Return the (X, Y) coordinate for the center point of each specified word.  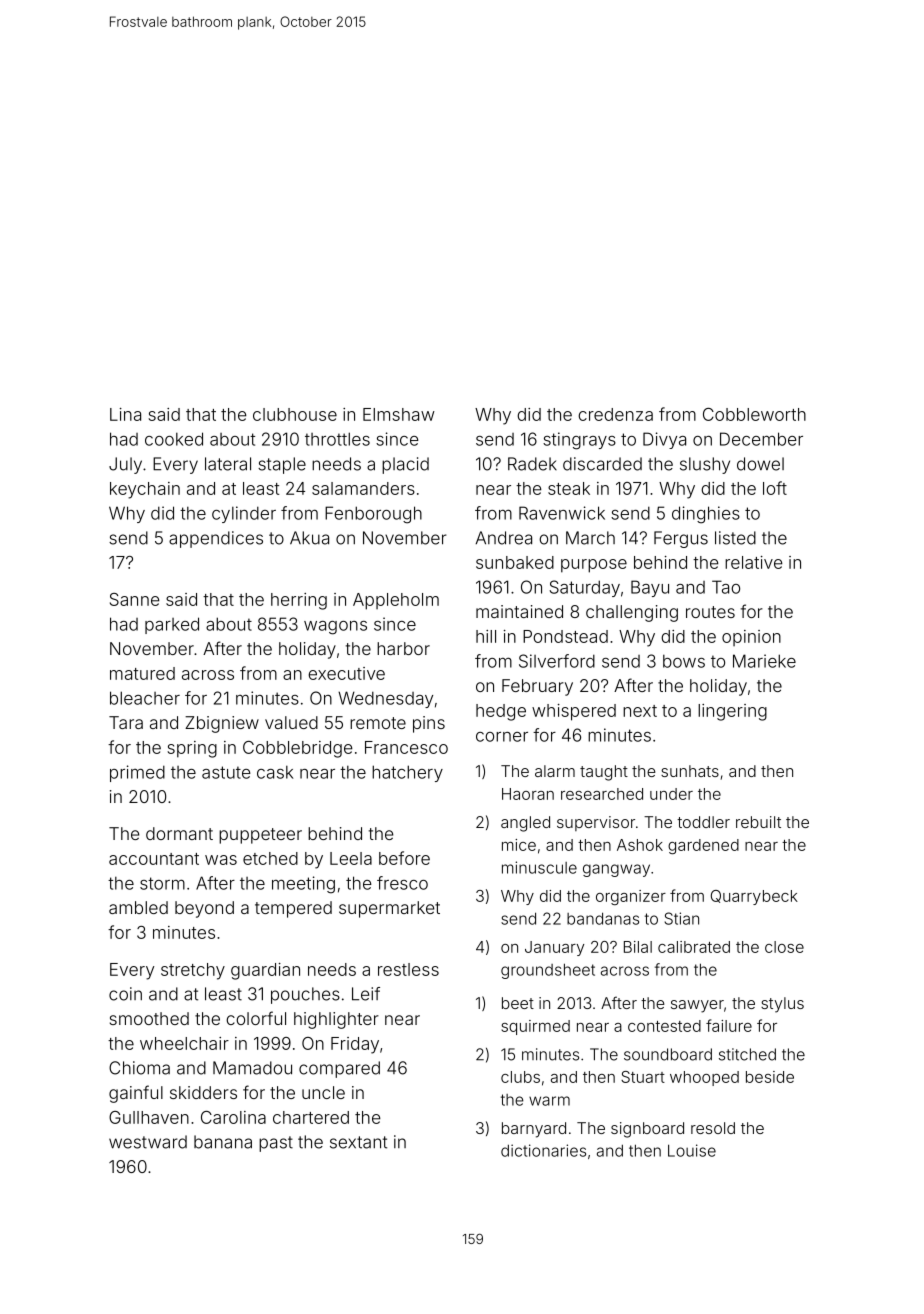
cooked (174, 439)
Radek (532, 464)
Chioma (139, 1068)
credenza (615, 414)
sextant (358, 1142)
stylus (782, 1005)
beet (518, 1003)
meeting (303, 885)
